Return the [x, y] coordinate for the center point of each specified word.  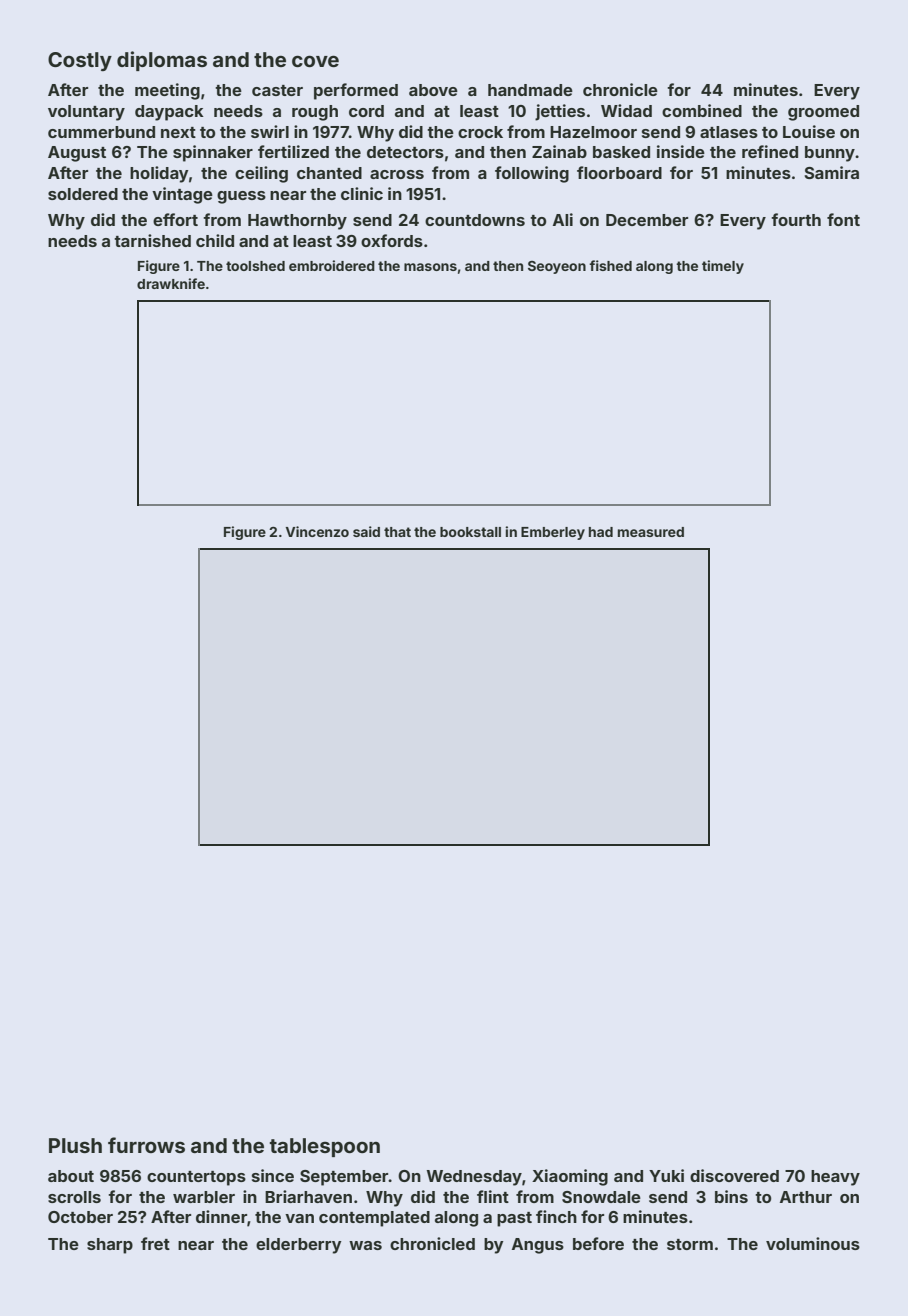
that [397, 532]
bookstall [470, 532]
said [366, 531]
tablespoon [325, 1147]
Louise [809, 131]
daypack [169, 113]
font [843, 219]
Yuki [666, 1175]
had [601, 532]
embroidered [332, 265]
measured [651, 532]
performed [356, 91]
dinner [221, 1216]
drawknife [171, 283]
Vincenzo [317, 531]
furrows [146, 1145]
